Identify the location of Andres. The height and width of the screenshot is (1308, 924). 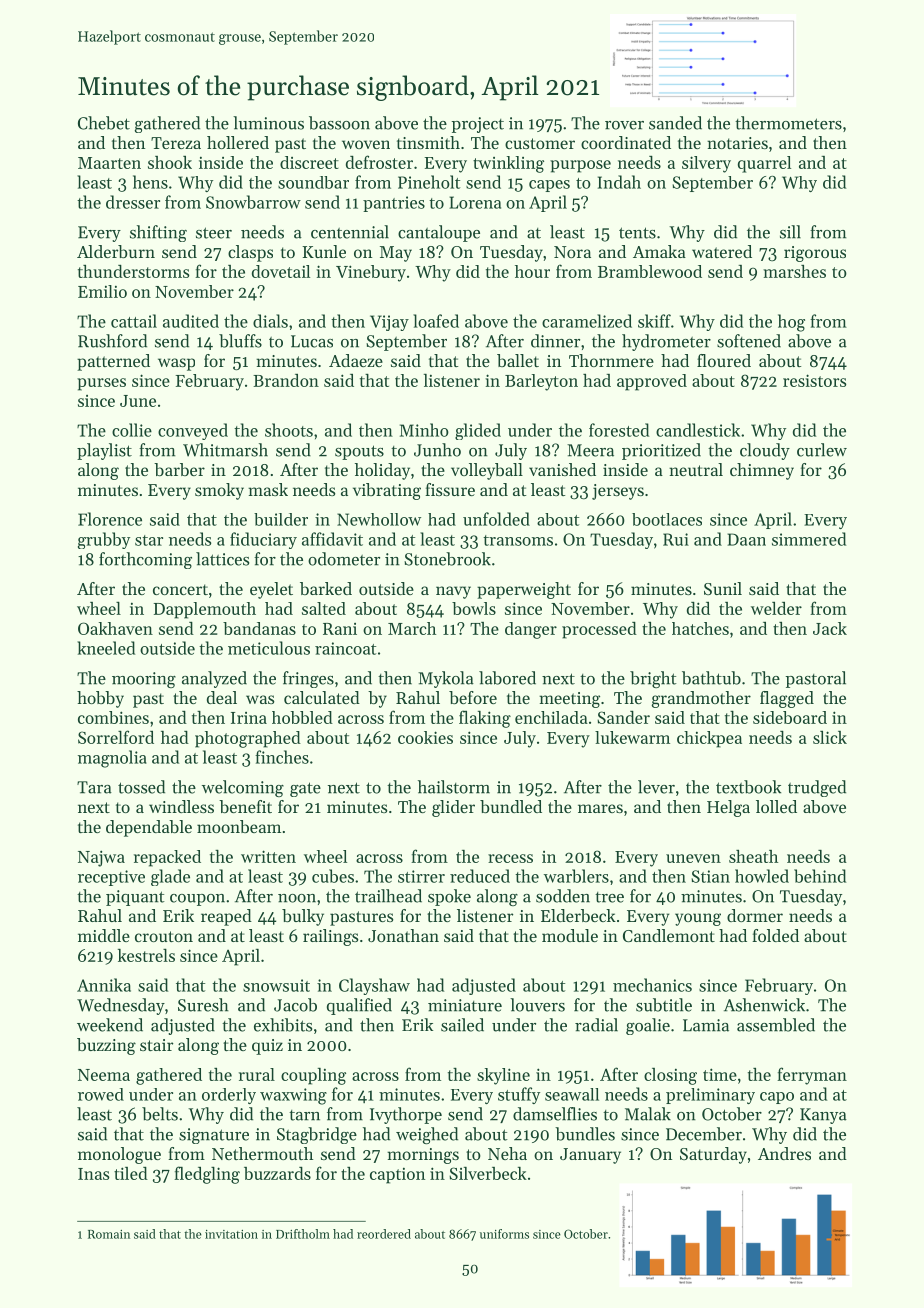
(784, 1153).
